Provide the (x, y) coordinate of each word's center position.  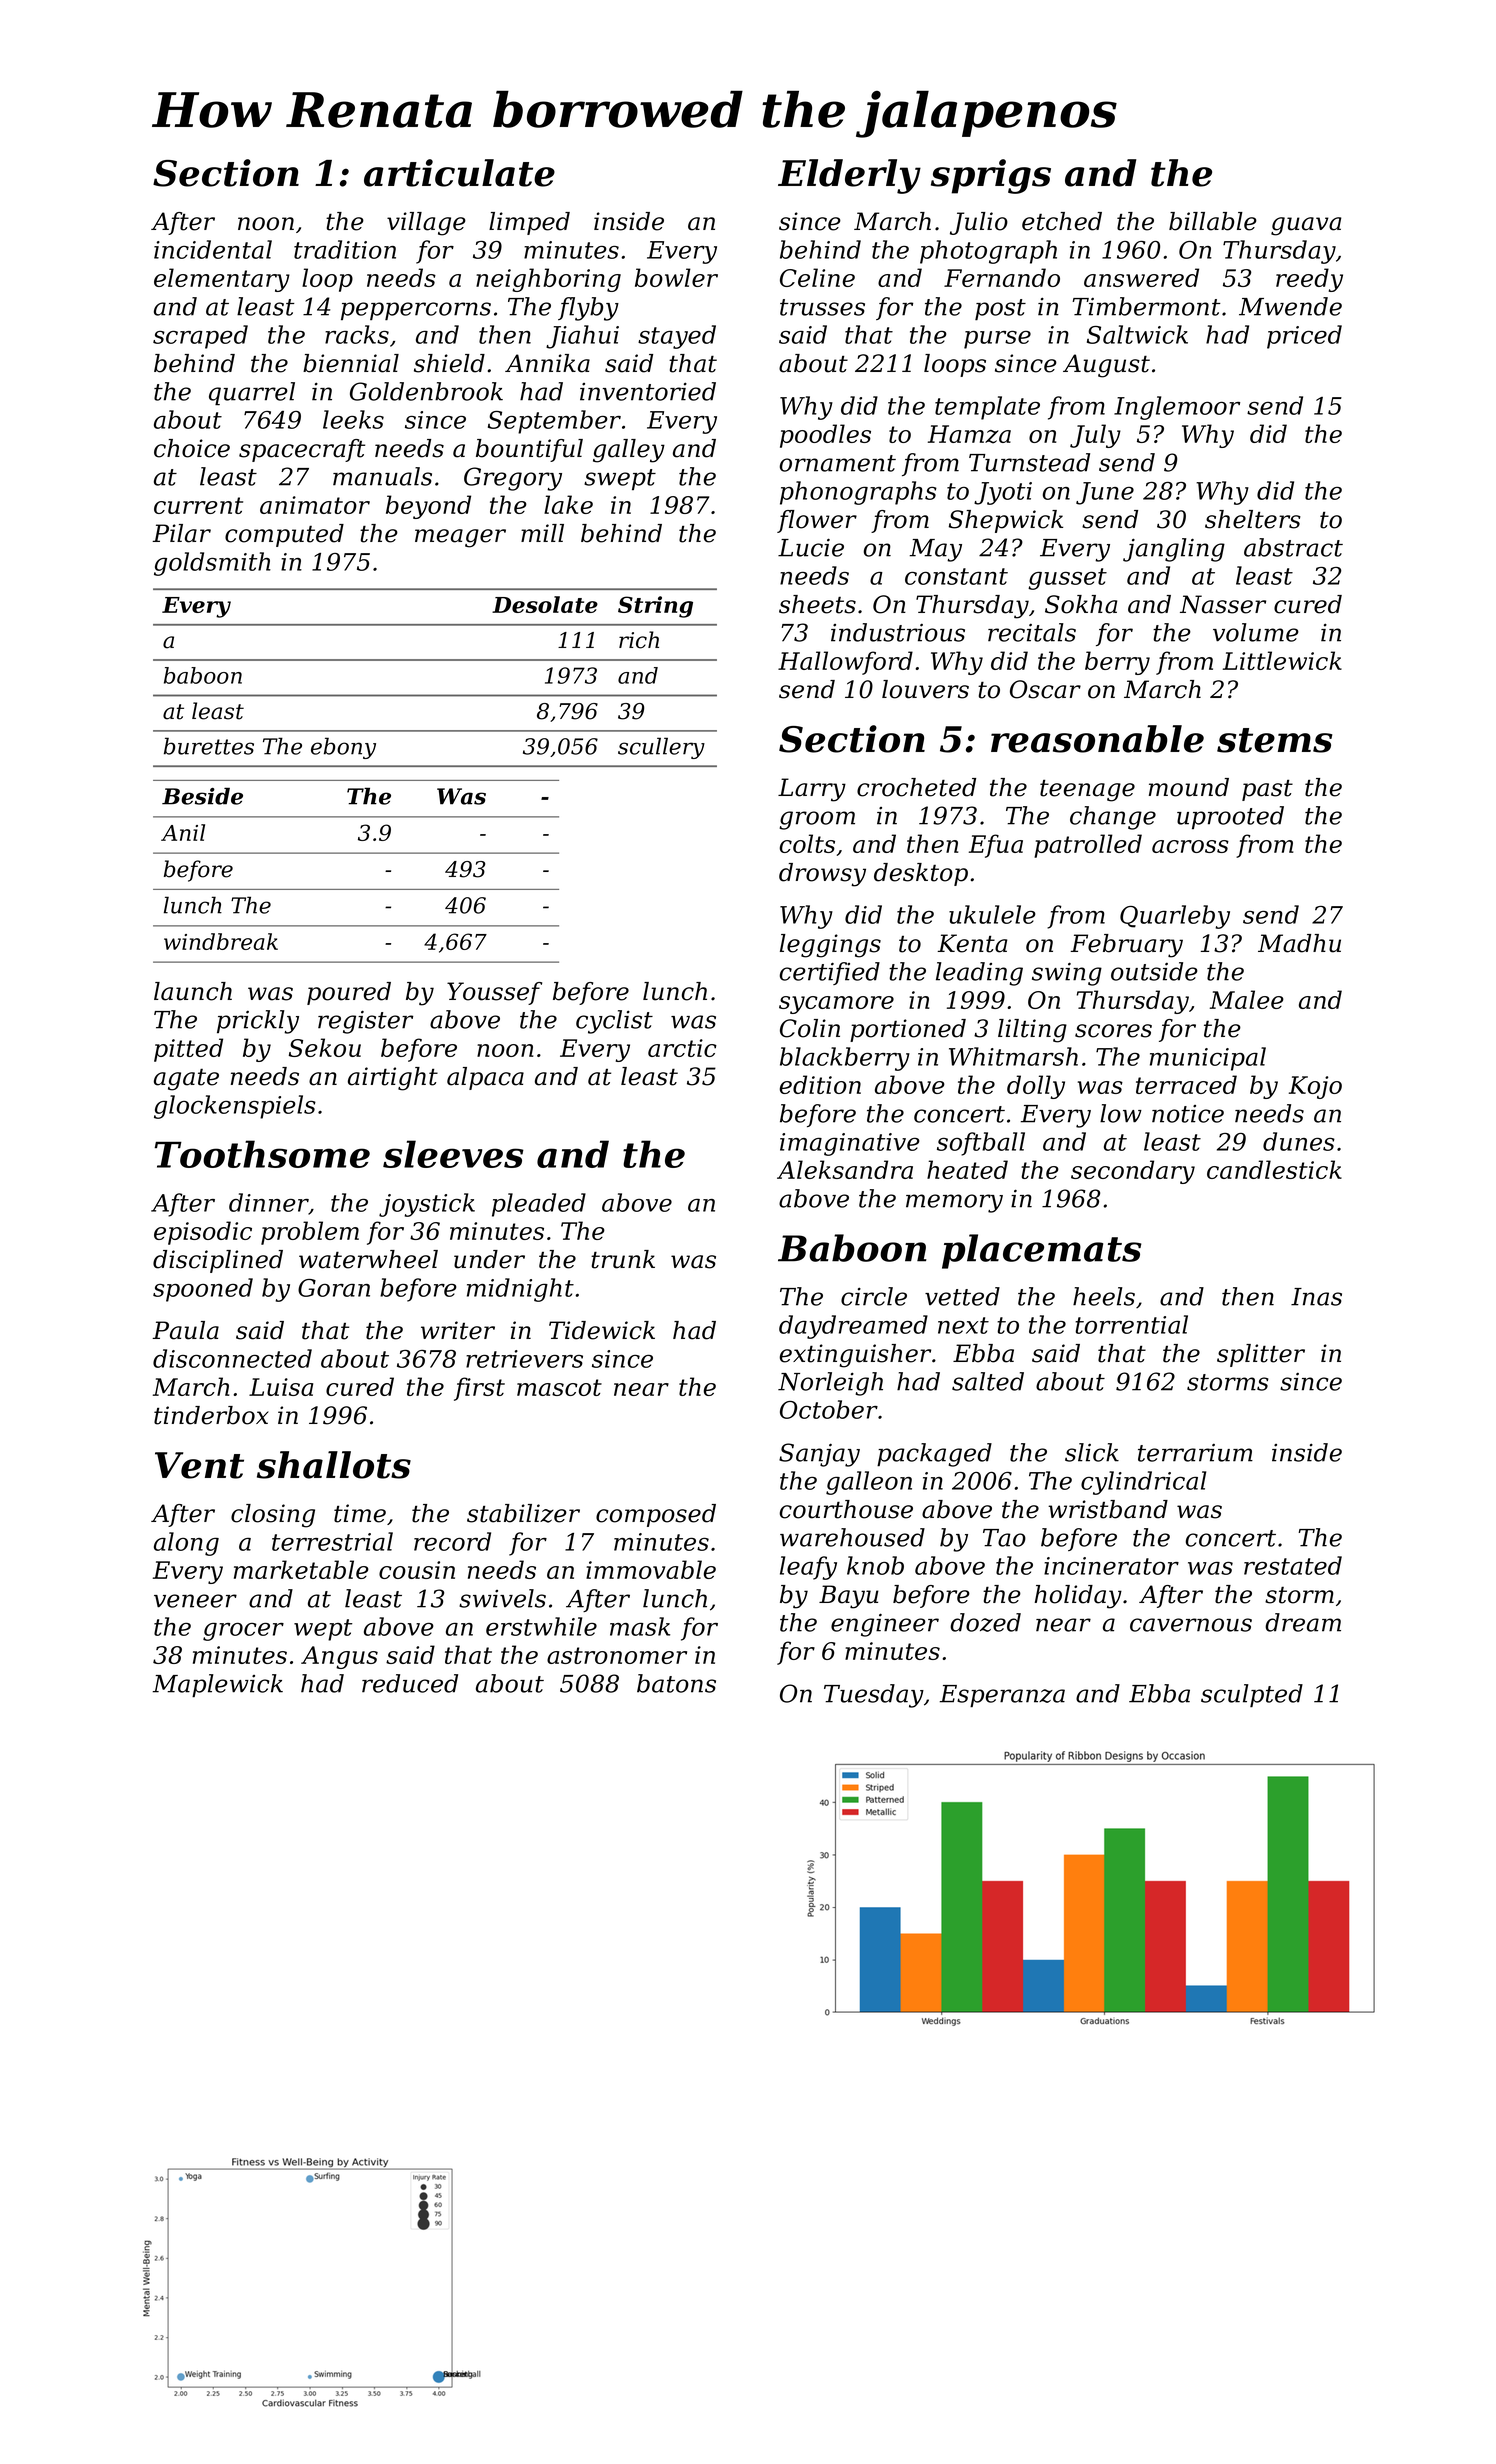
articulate (459, 173)
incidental (213, 249)
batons (676, 1683)
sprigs (991, 176)
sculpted (1252, 1695)
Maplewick (218, 1685)
